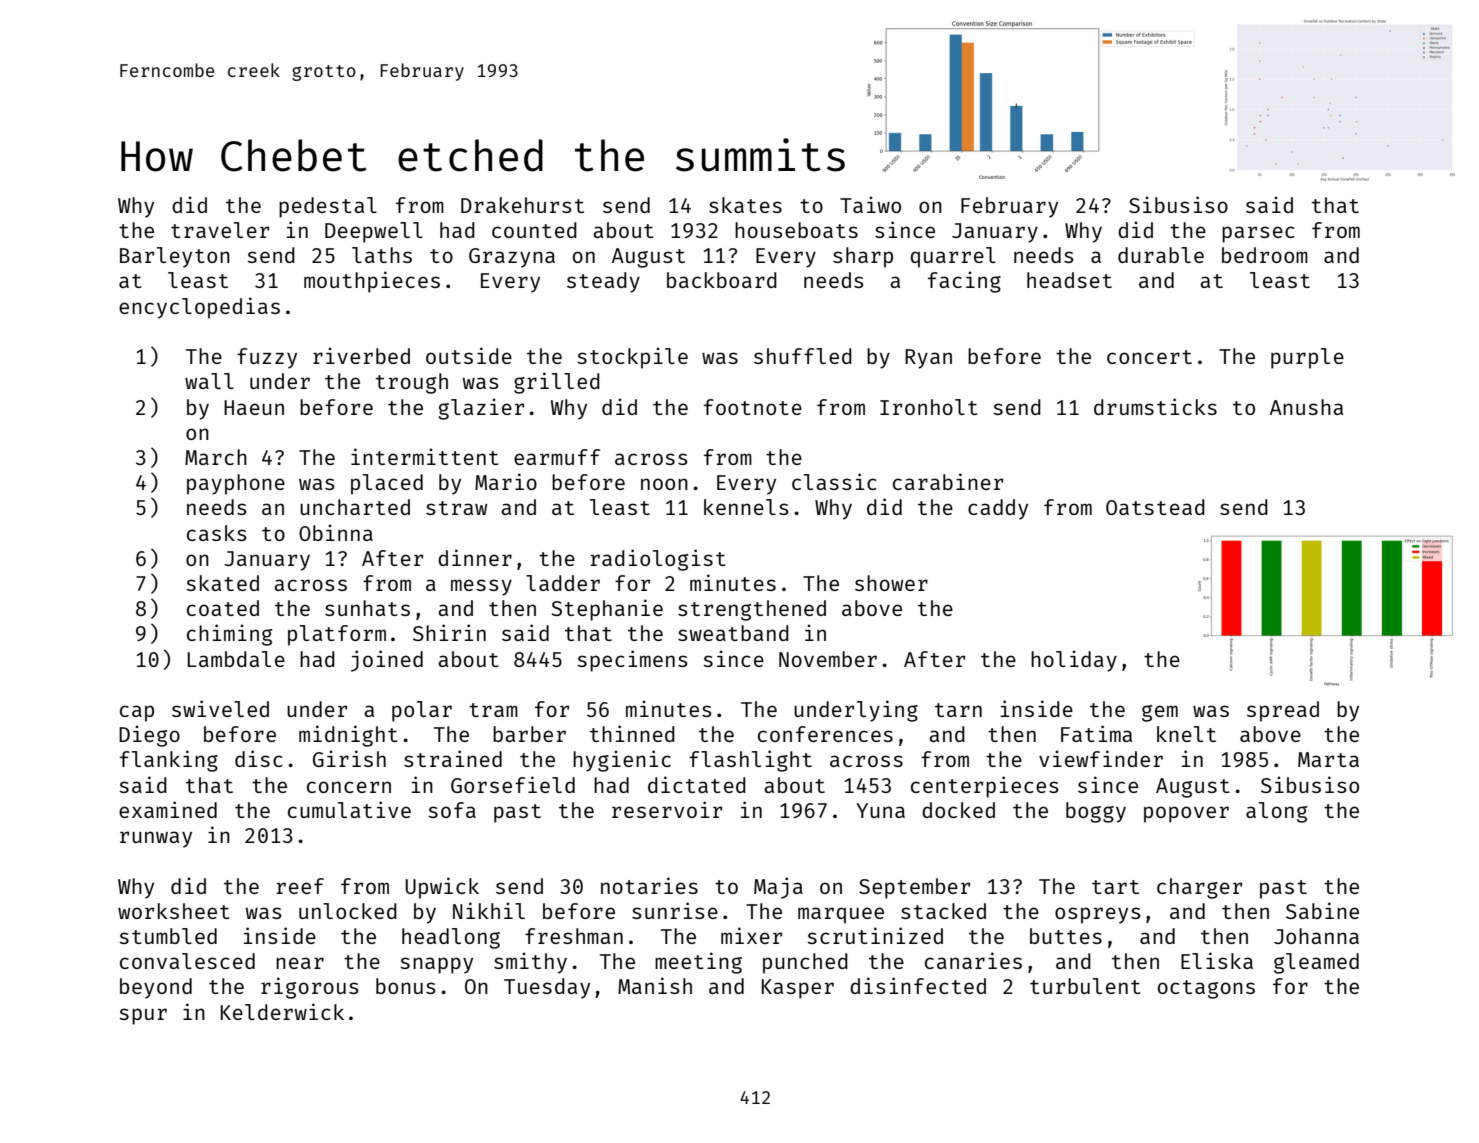 The height and width of the image is (1143, 1479). Describe the element at coordinates (1149, 357) in the image. I see `concert` at that location.
